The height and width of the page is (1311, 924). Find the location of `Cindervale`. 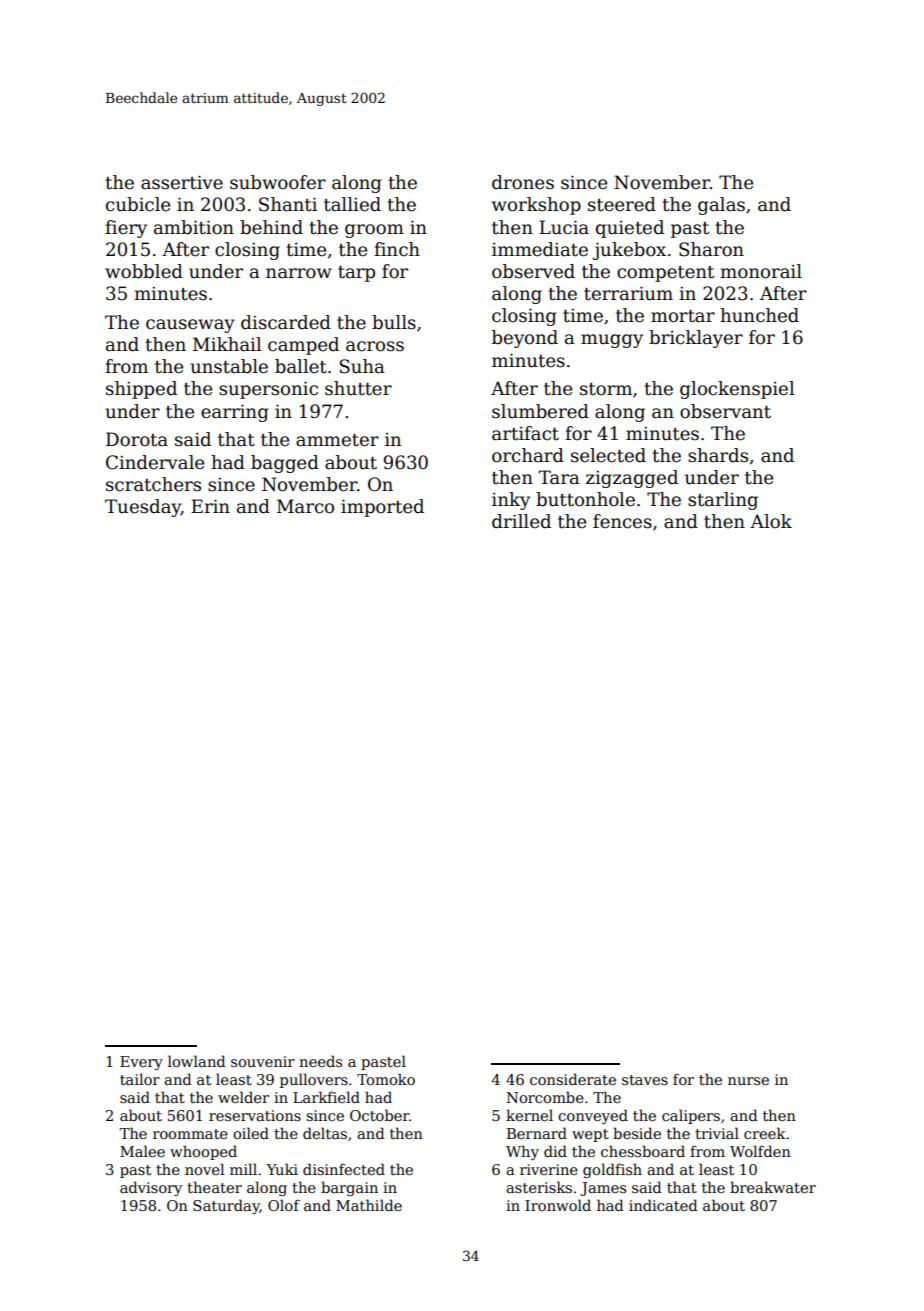

Cindervale is located at coordinates (155, 462).
